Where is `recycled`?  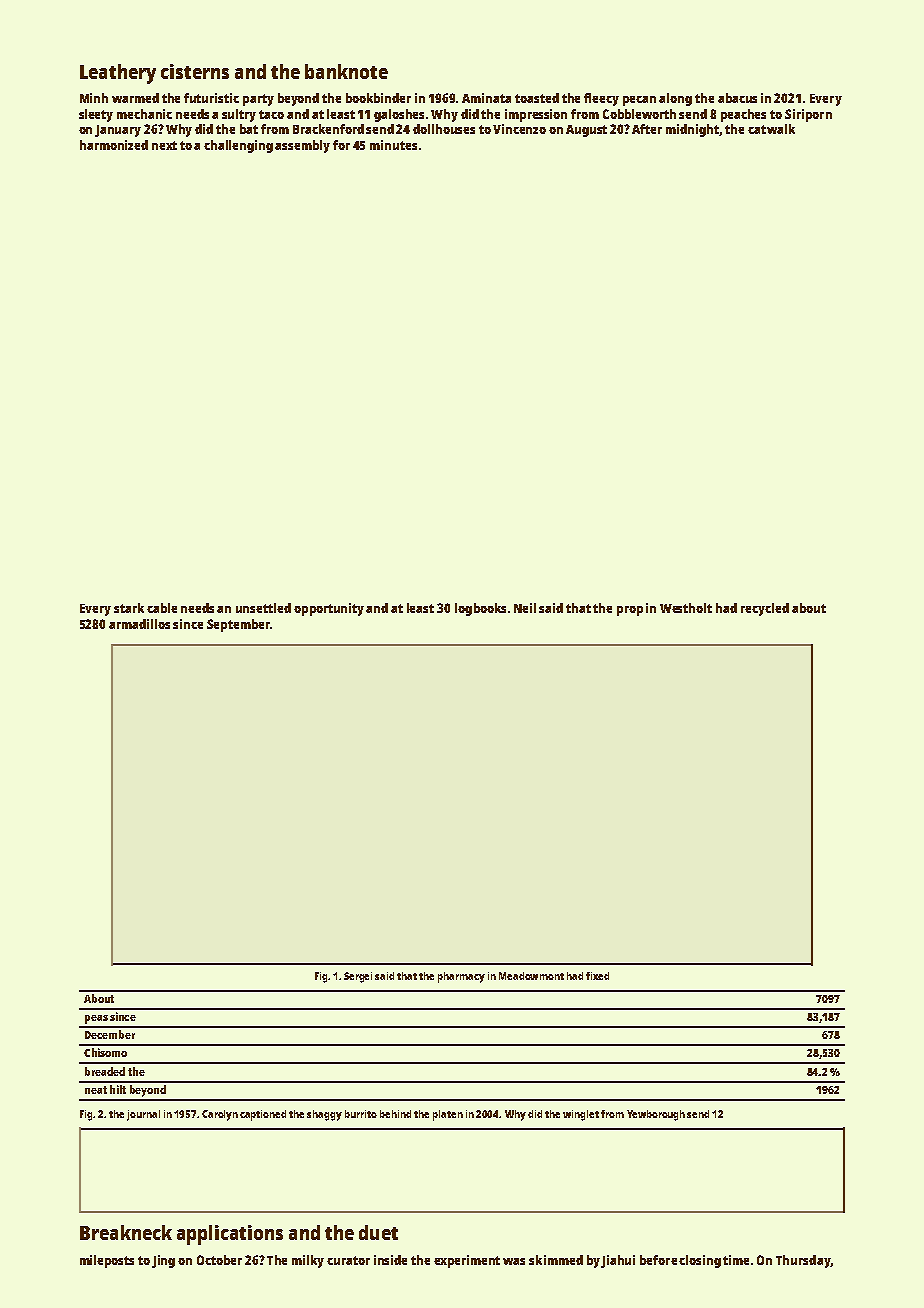 recycled is located at coordinates (765, 609).
